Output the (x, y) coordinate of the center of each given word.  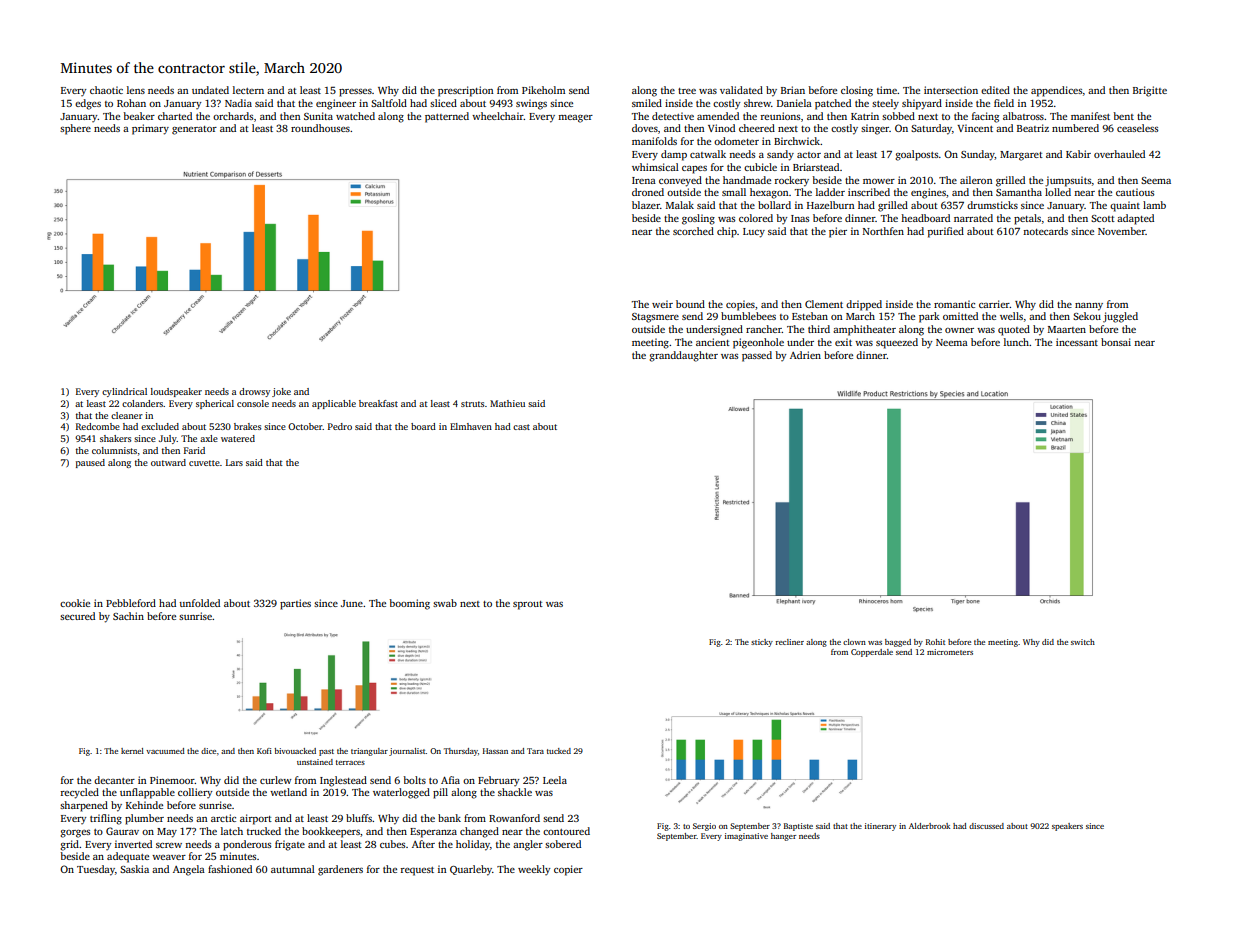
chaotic (106, 90)
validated (741, 90)
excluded (160, 426)
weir (662, 304)
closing (857, 91)
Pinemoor (172, 780)
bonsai (1116, 342)
